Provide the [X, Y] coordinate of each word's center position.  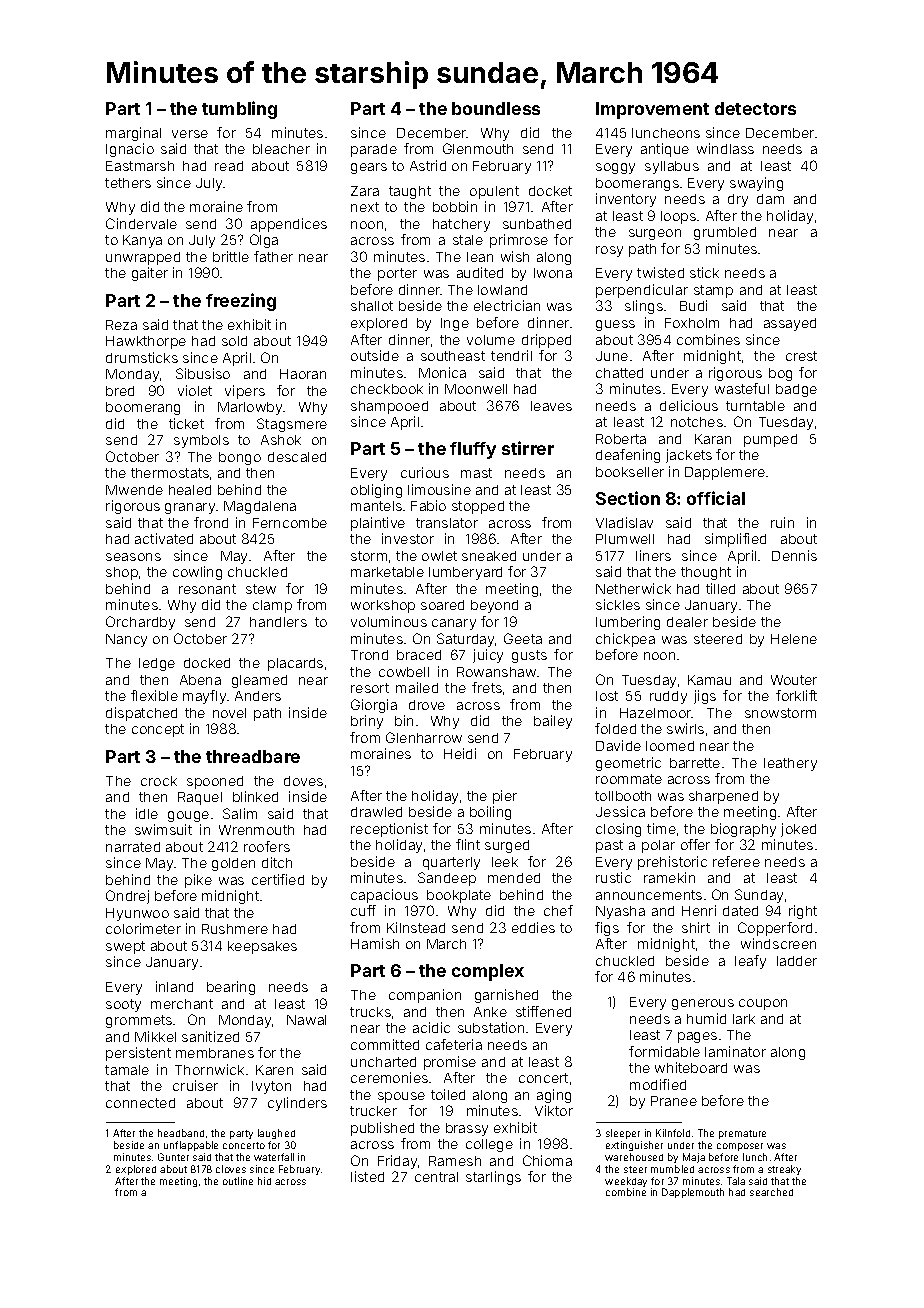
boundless [496, 108]
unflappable [191, 1146]
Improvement [652, 110]
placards [295, 664]
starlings [493, 1178]
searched [771, 1192]
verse [190, 134]
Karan [713, 439]
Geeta [523, 638]
